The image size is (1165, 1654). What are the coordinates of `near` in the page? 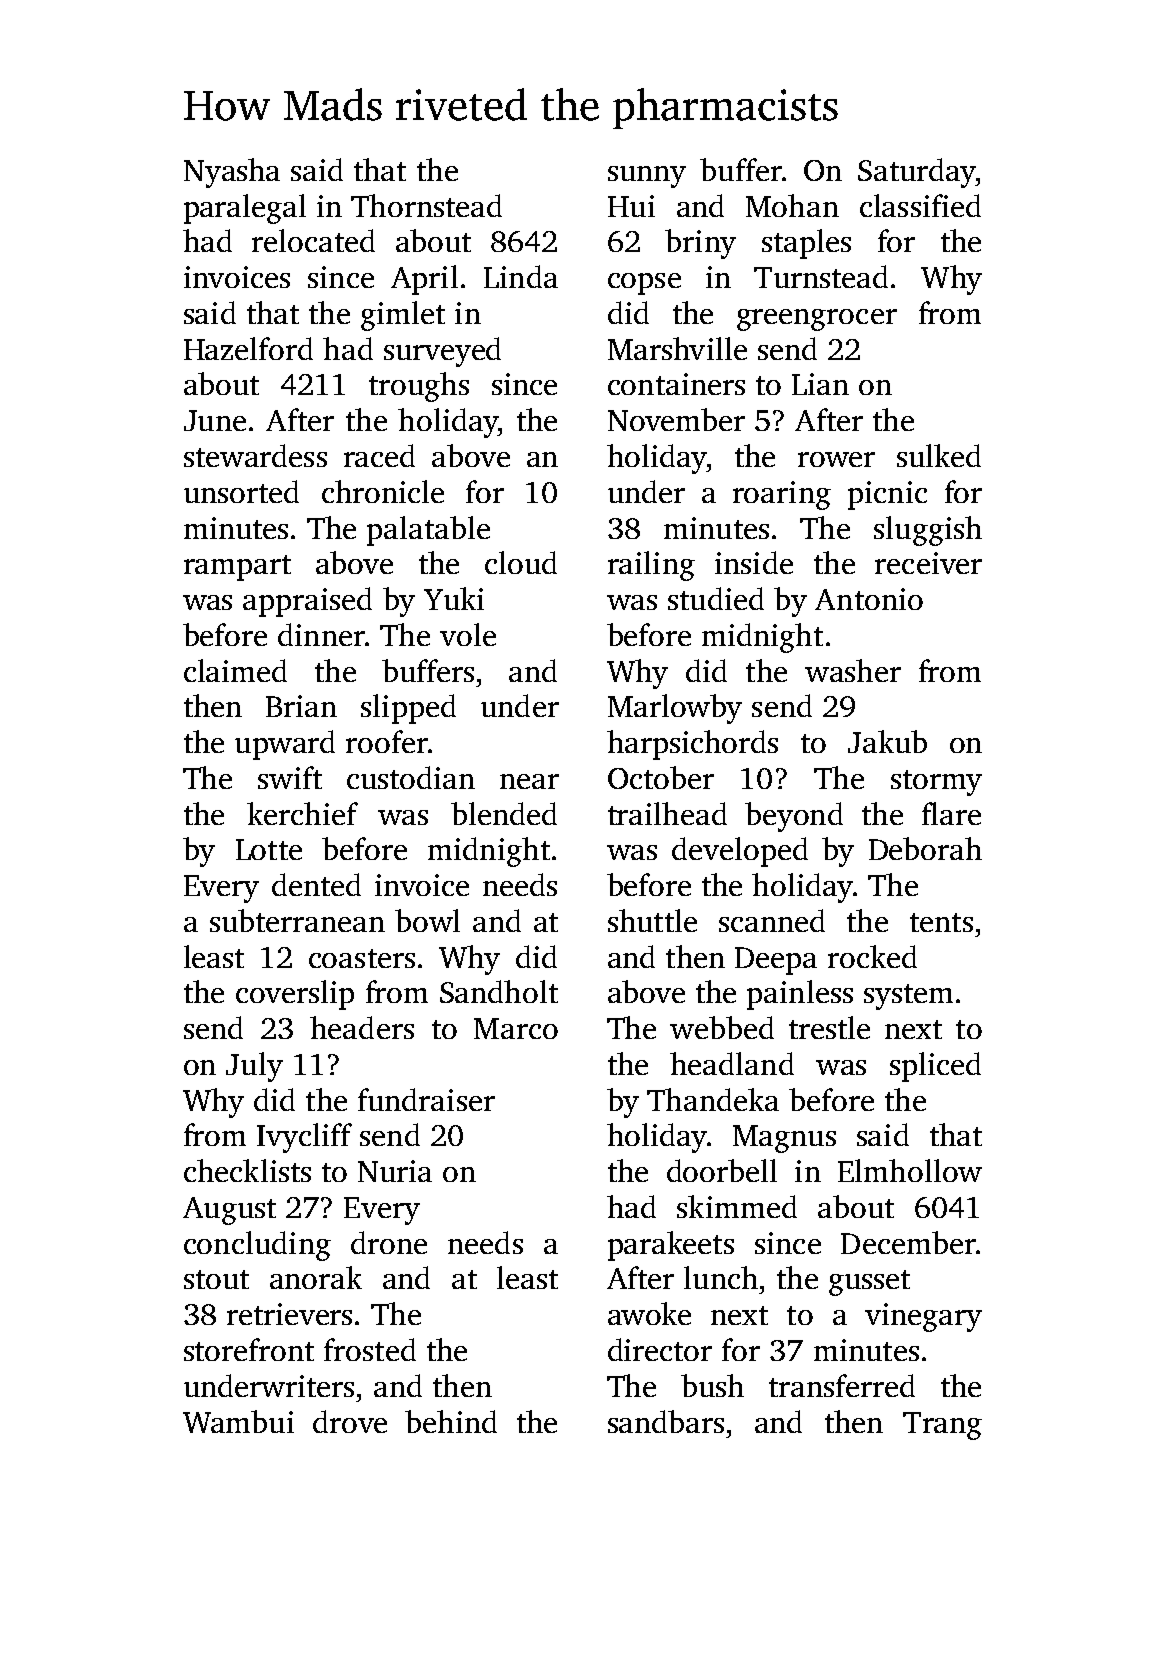 It's located at (529, 781).
